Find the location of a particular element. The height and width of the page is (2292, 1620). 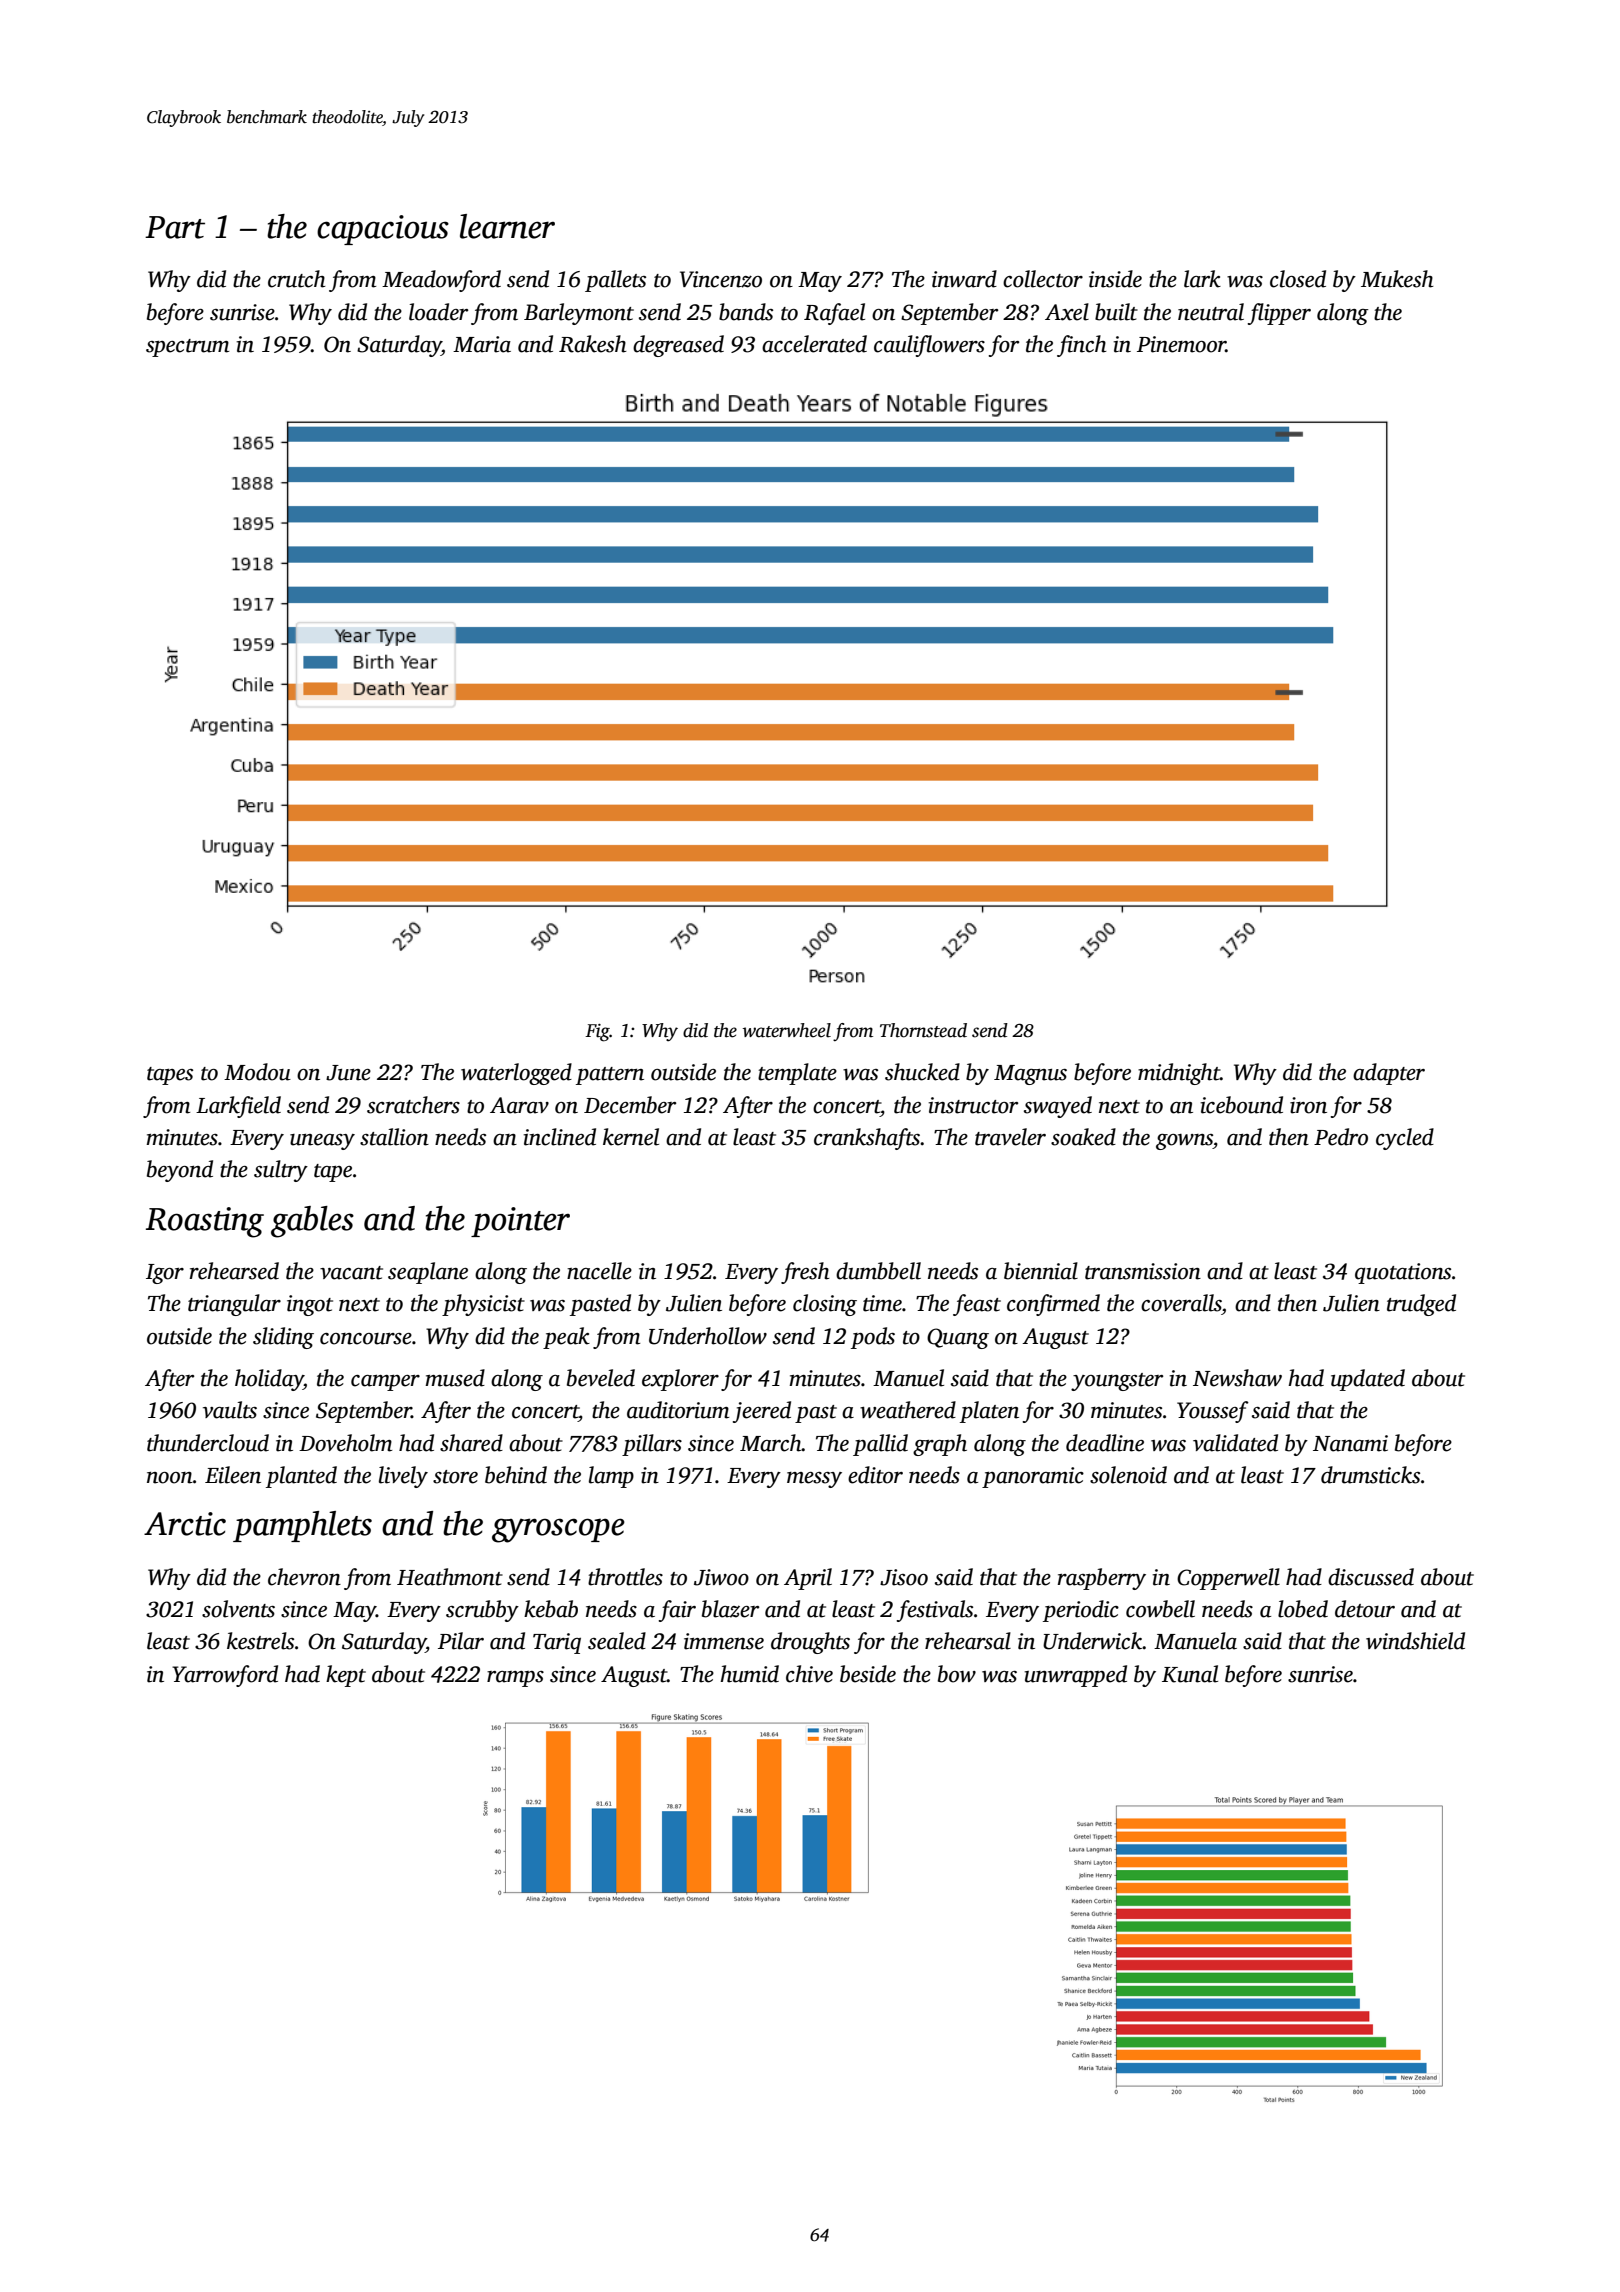

flipper is located at coordinates (1279, 314).
